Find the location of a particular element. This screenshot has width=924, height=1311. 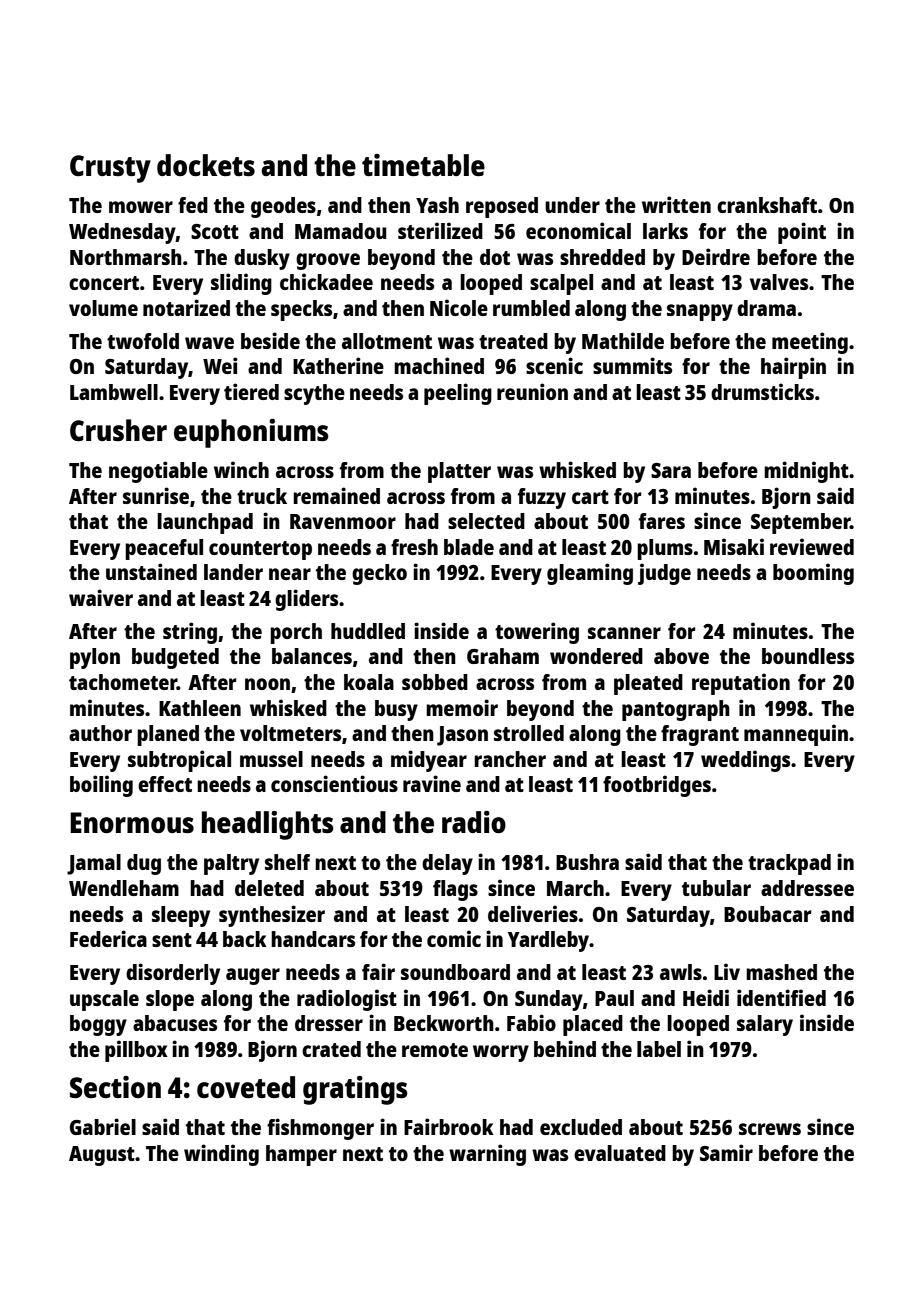

crankshaft is located at coordinates (767, 205).
